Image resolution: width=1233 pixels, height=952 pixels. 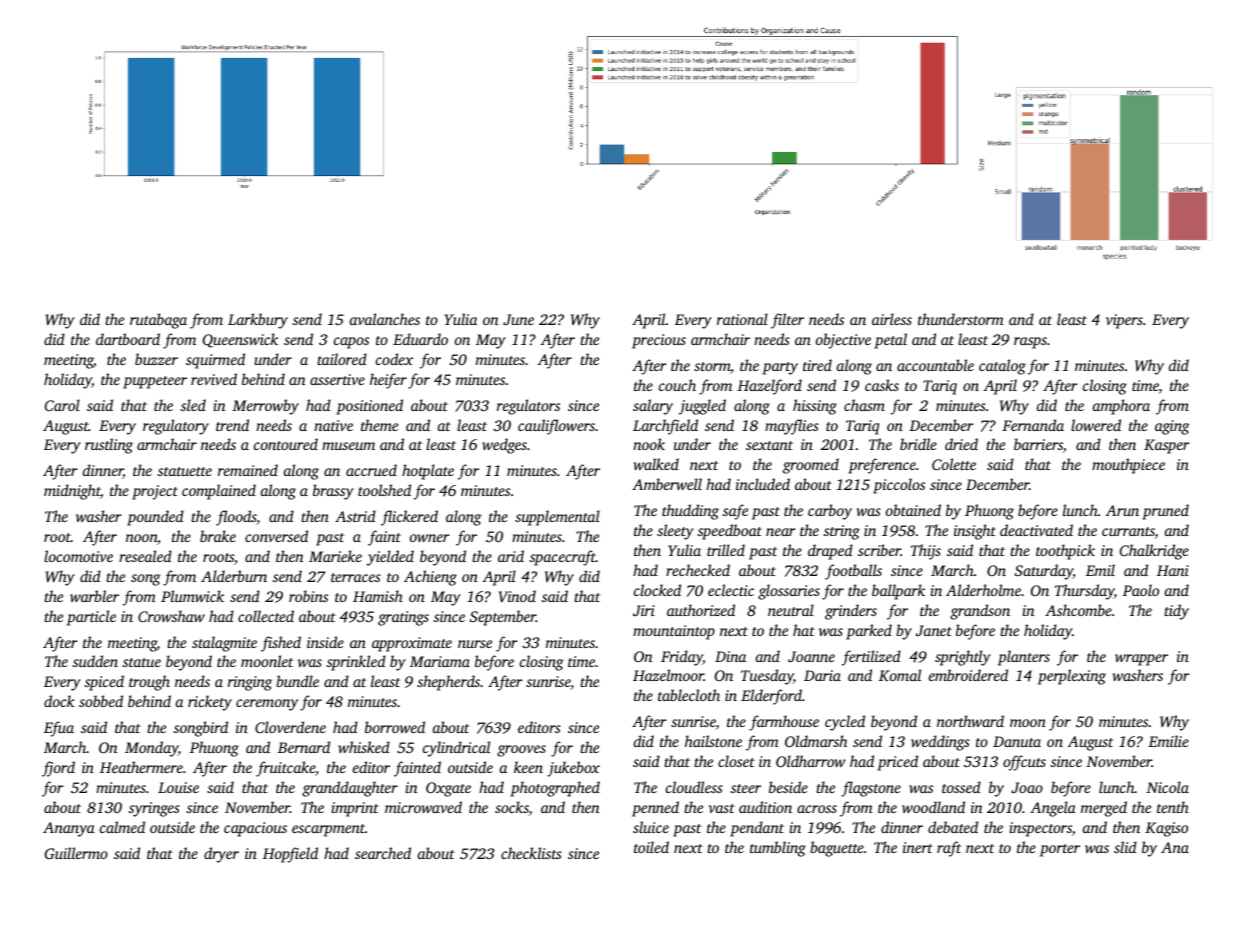 What do you see at coordinates (659, 341) in the document?
I see `precious` at bounding box center [659, 341].
